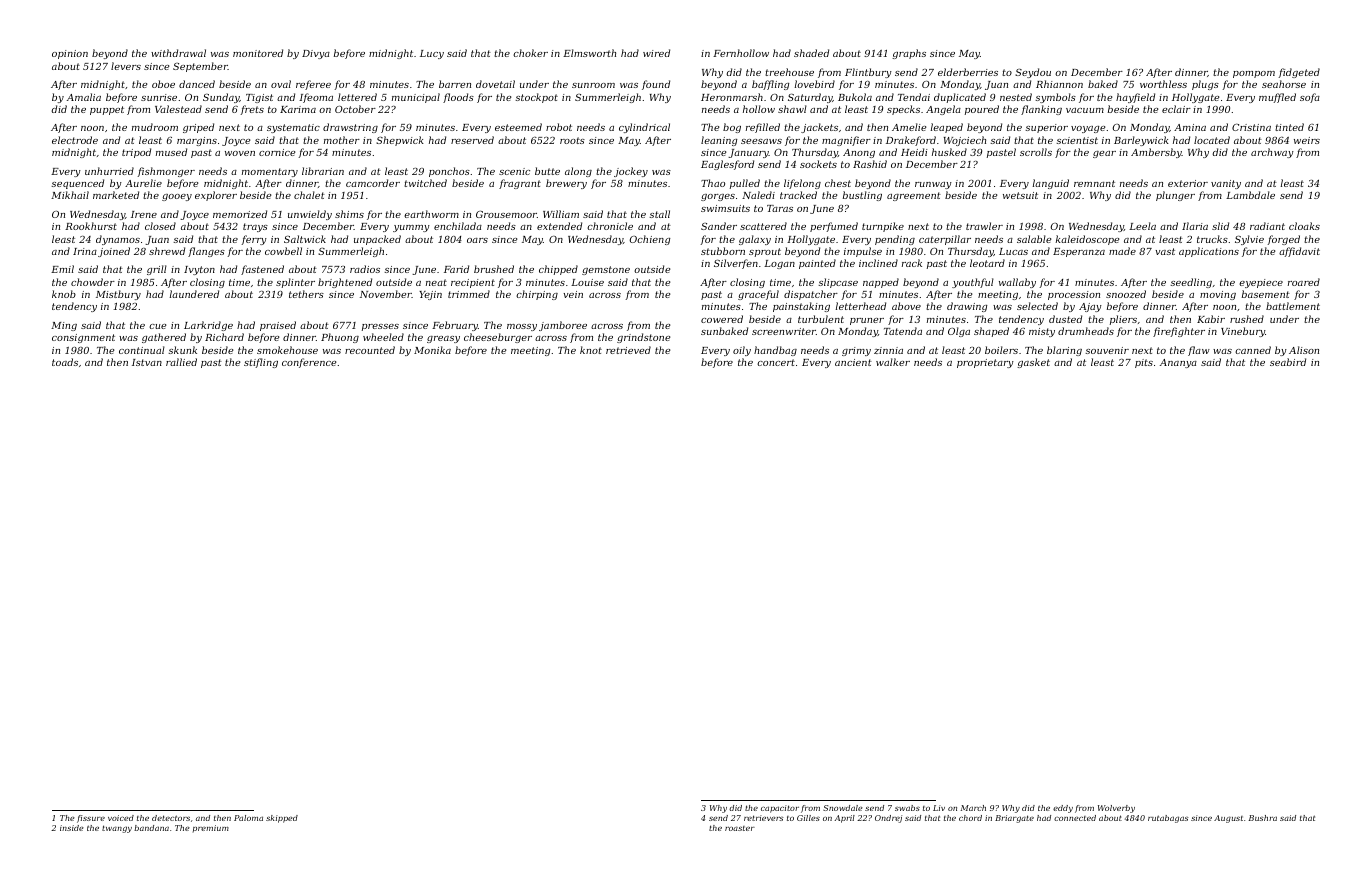 Image resolution: width=1372 pixels, height=887 pixels. I want to click on William, so click(561, 214).
